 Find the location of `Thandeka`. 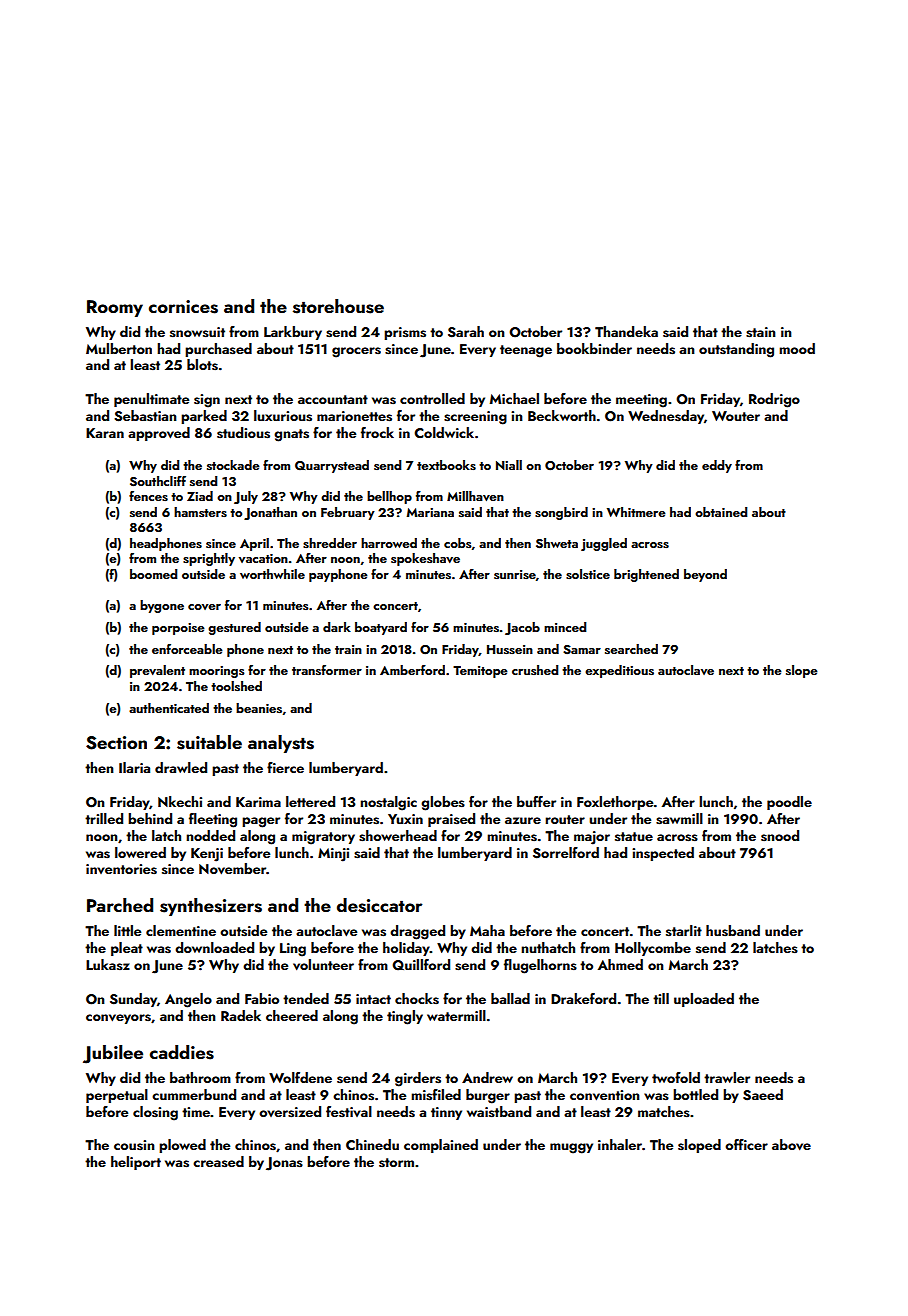

Thandeka is located at coordinates (626, 331).
